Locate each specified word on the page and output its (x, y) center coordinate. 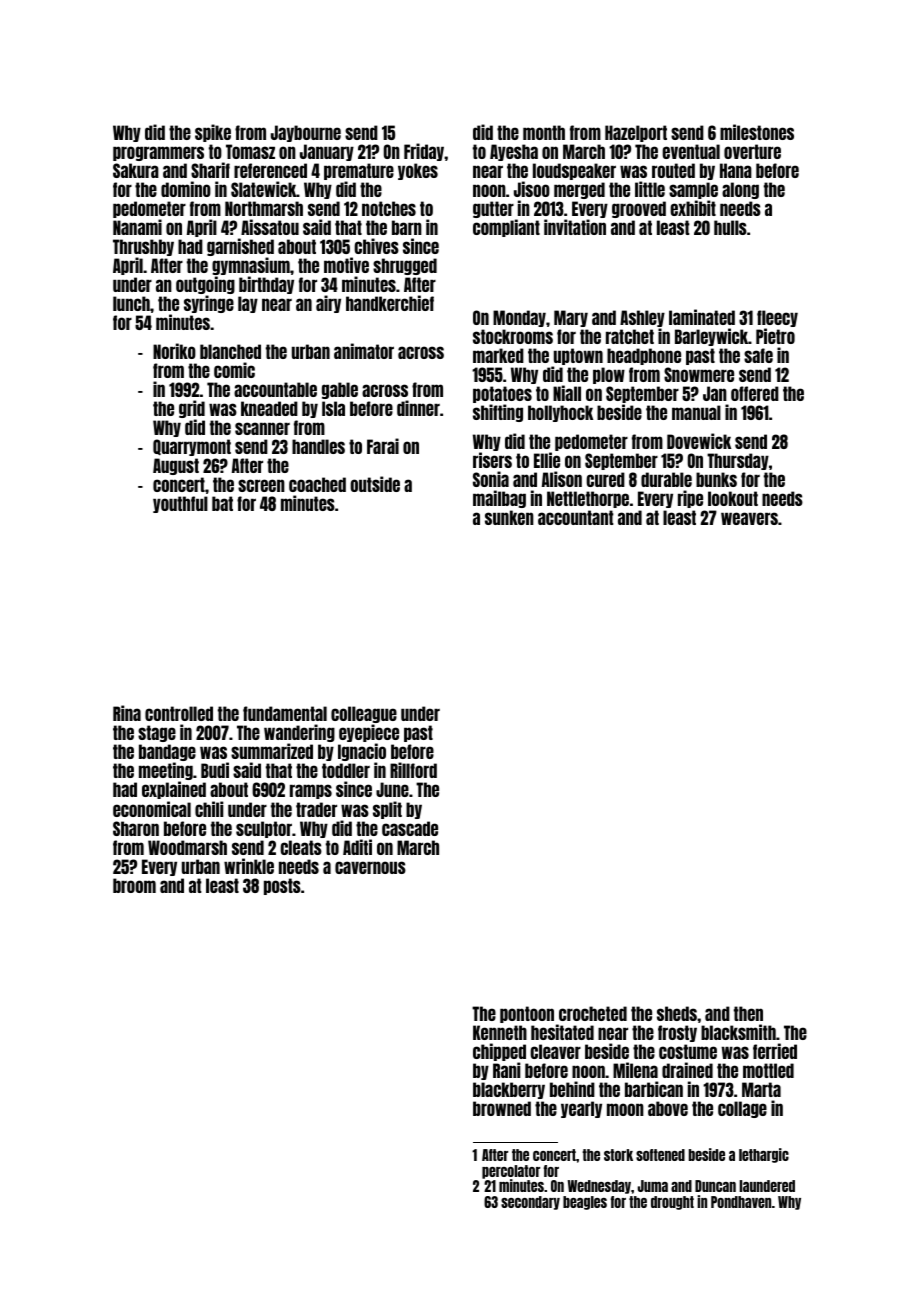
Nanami (137, 227)
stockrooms (513, 336)
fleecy (777, 318)
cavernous (370, 867)
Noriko (174, 351)
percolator (511, 1172)
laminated (702, 317)
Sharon (136, 828)
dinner (418, 408)
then (748, 1013)
